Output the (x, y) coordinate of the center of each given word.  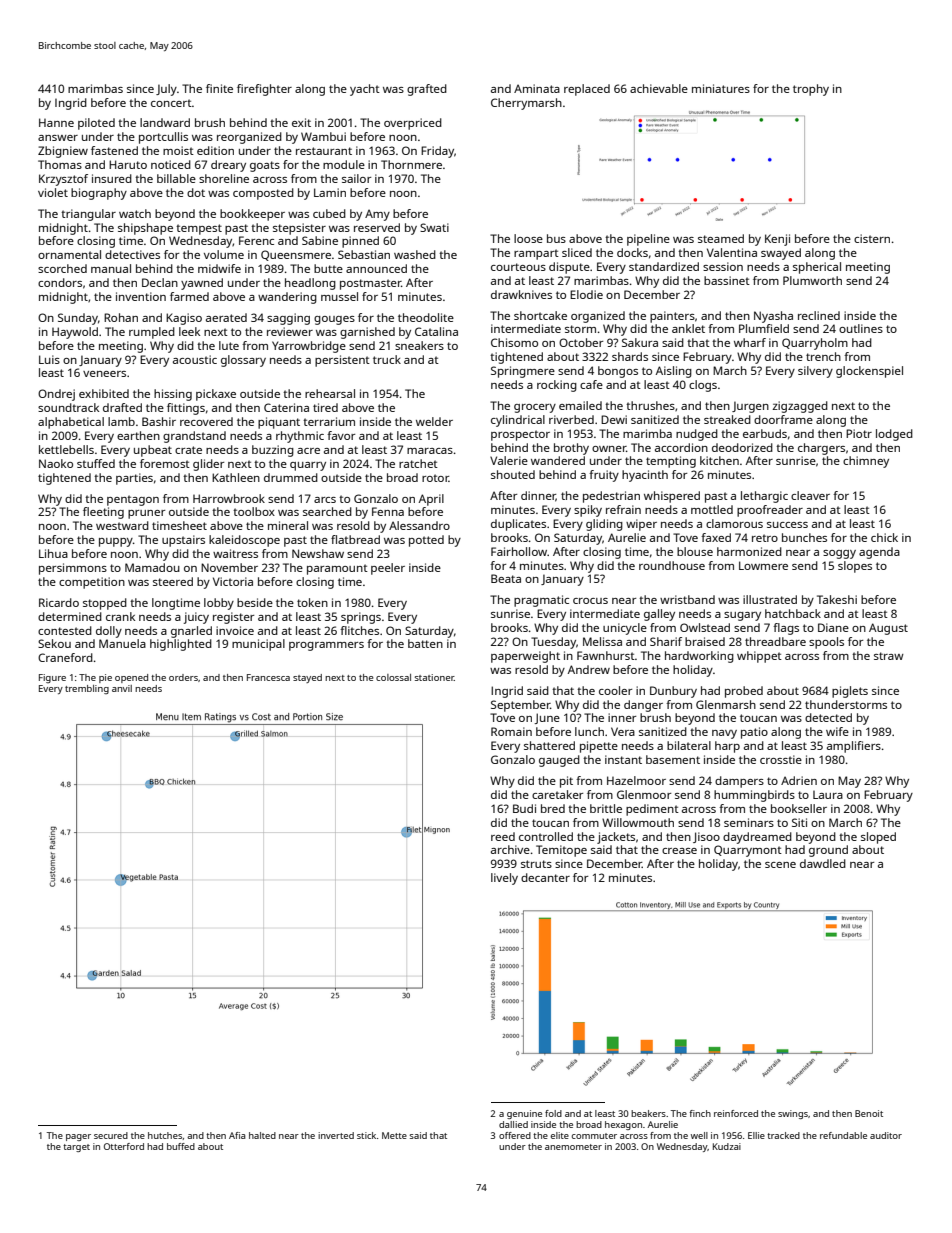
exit (301, 122)
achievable (659, 88)
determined (70, 616)
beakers (648, 1113)
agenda (879, 553)
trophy (811, 90)
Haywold (75, 333)
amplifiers (854, 747)
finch (700, 1113)
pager (78, 1137)
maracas (430, 451)
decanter (545, 877)
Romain (511, 731)
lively (504, 879)
